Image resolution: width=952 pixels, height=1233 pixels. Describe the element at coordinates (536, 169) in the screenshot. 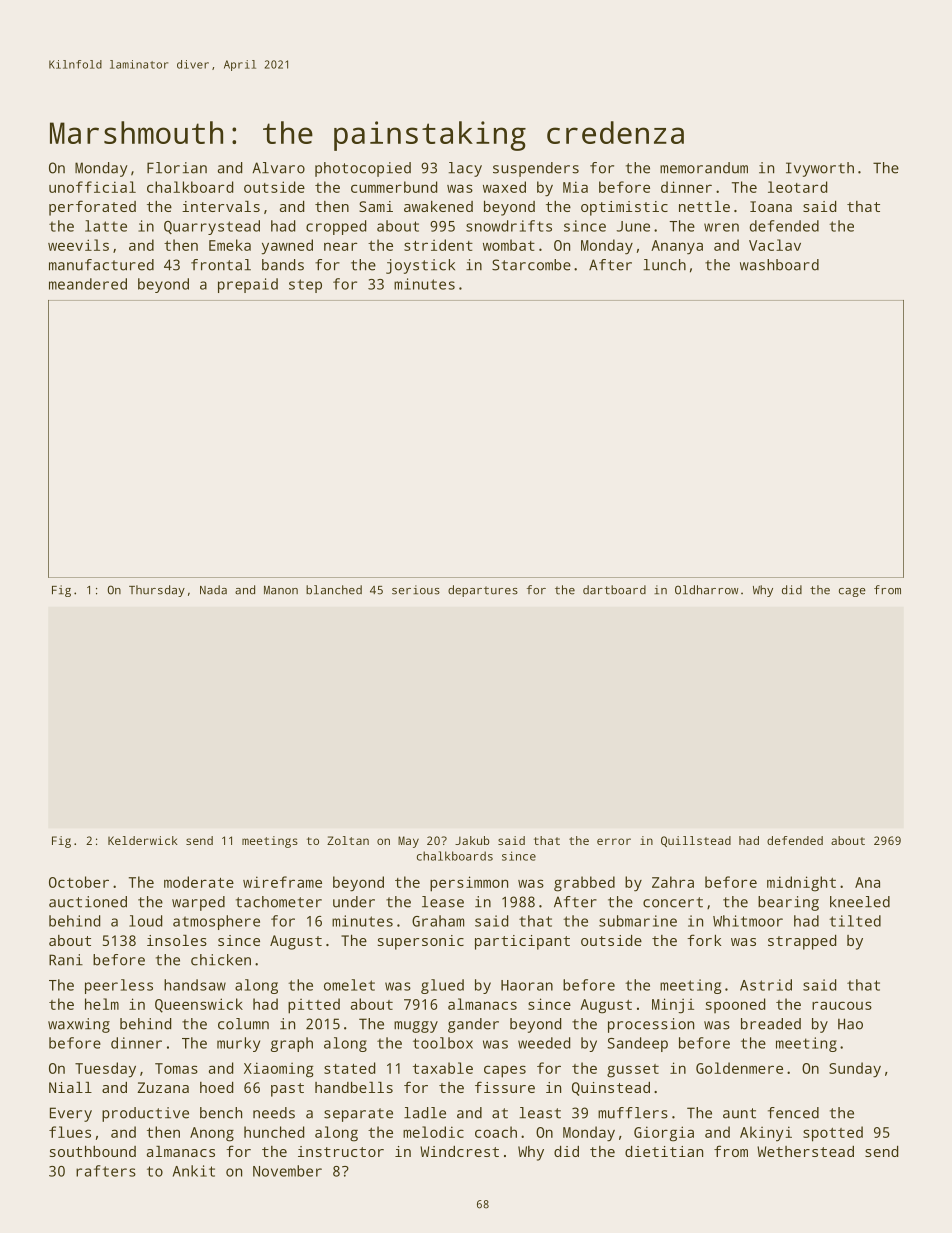

I see `suspenders` at that location.
